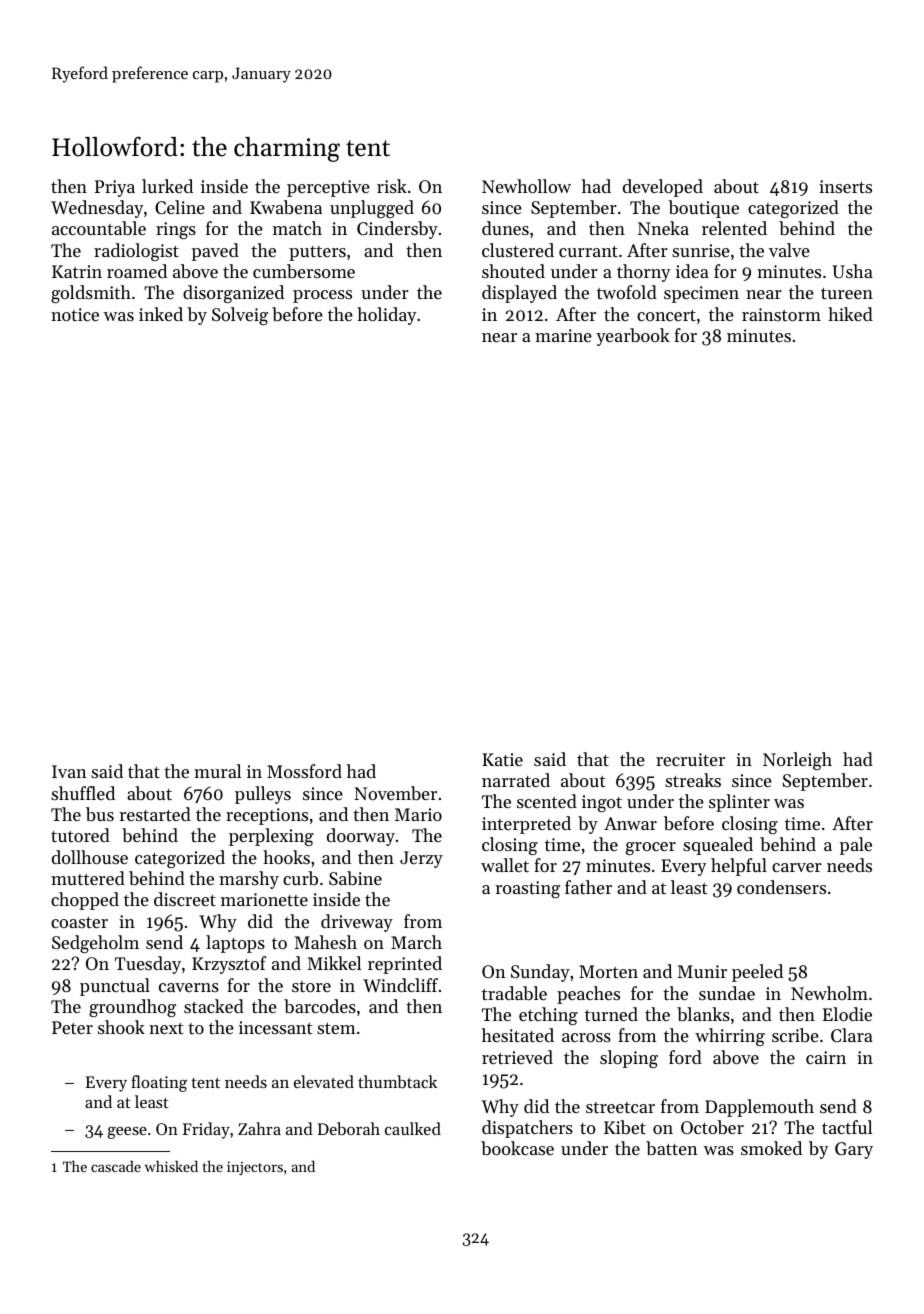  Describe the element at coordinates (127, 1133) in the screenshot. I see `geese` at that location.
